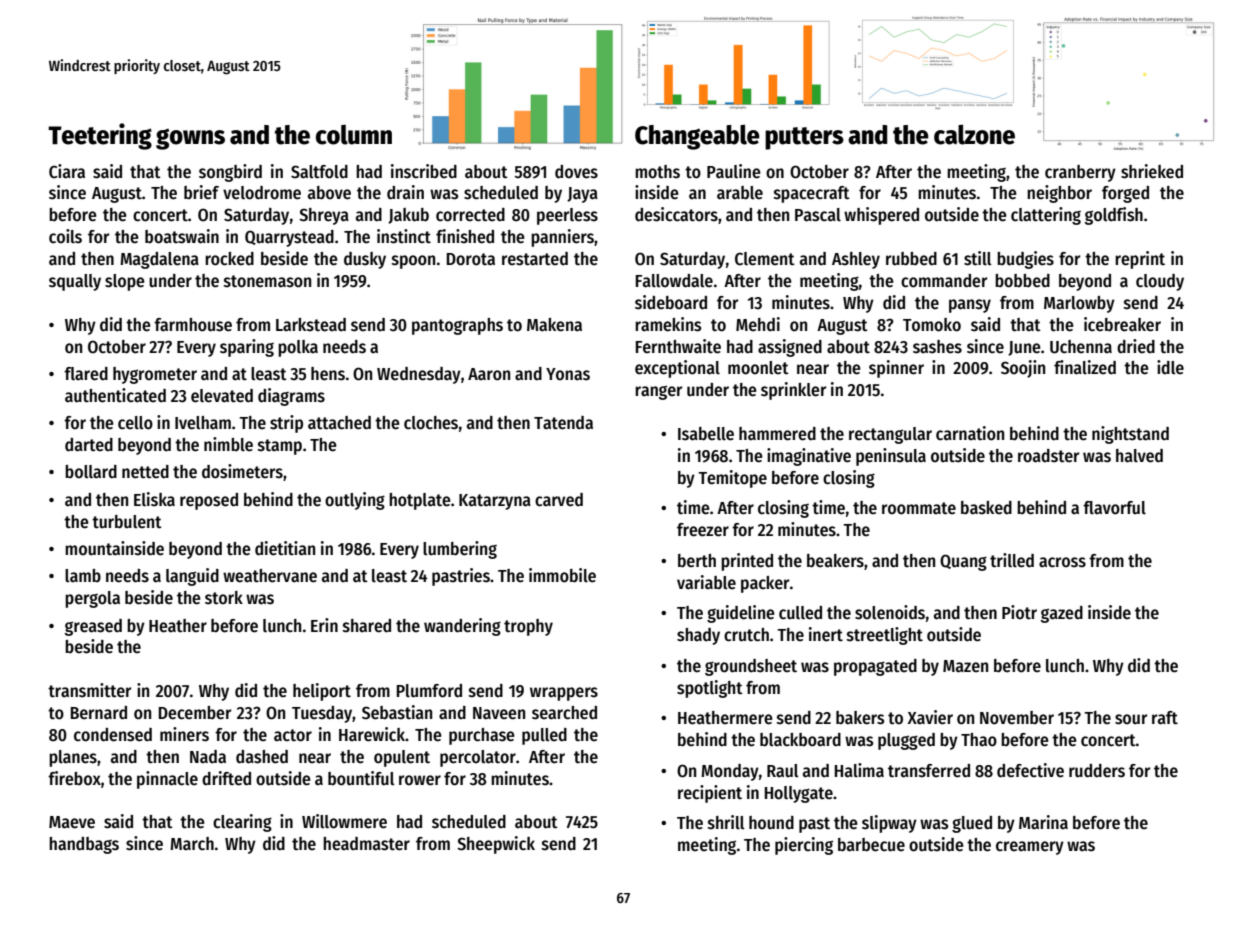 The height and width of the image is (952, 1233). What do you see at coordinates (1079, 304) in the image?
I see `Marlowby` at bounding box center [1079, 304].
